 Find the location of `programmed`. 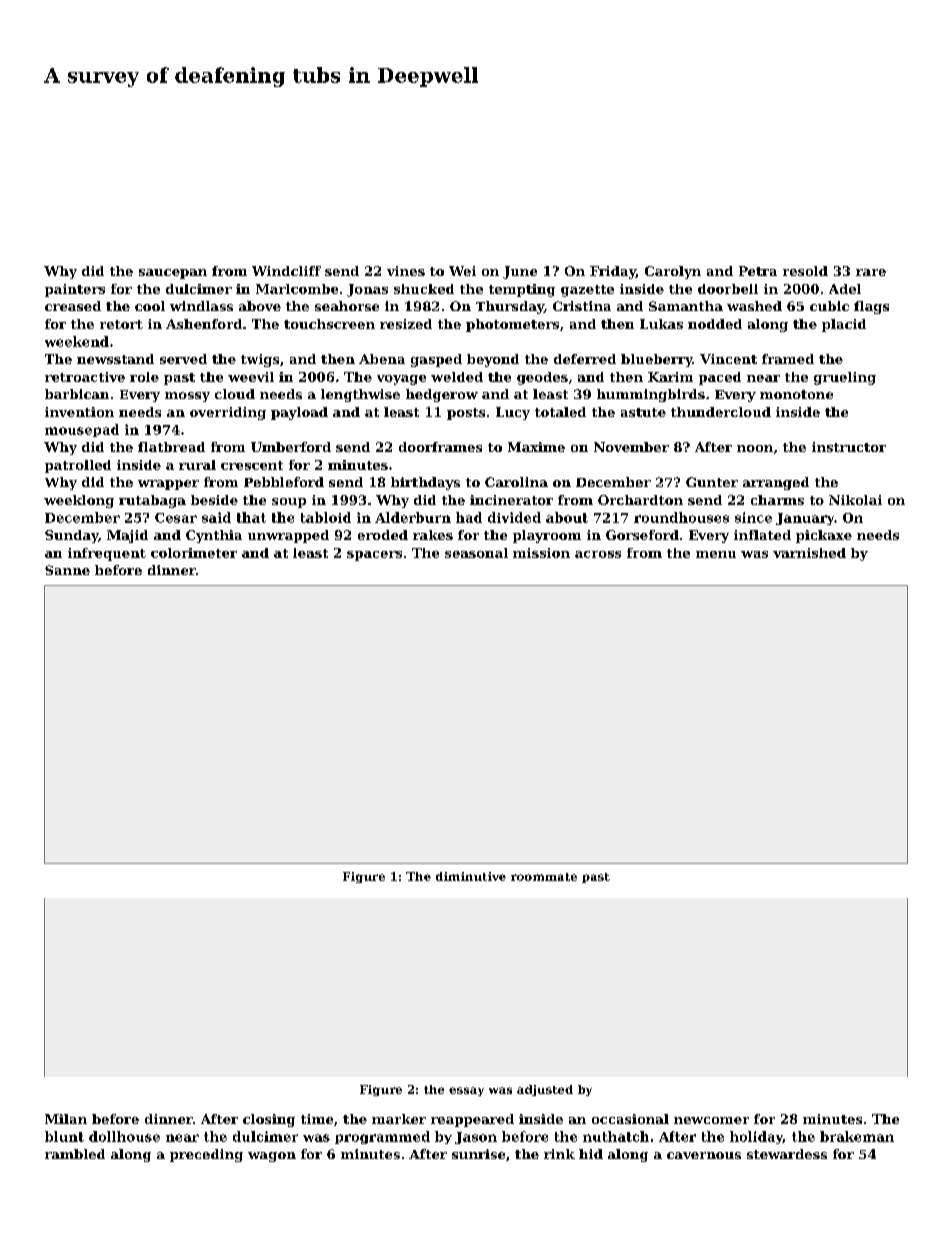

programmed is located at coordinates (382, 1137).
